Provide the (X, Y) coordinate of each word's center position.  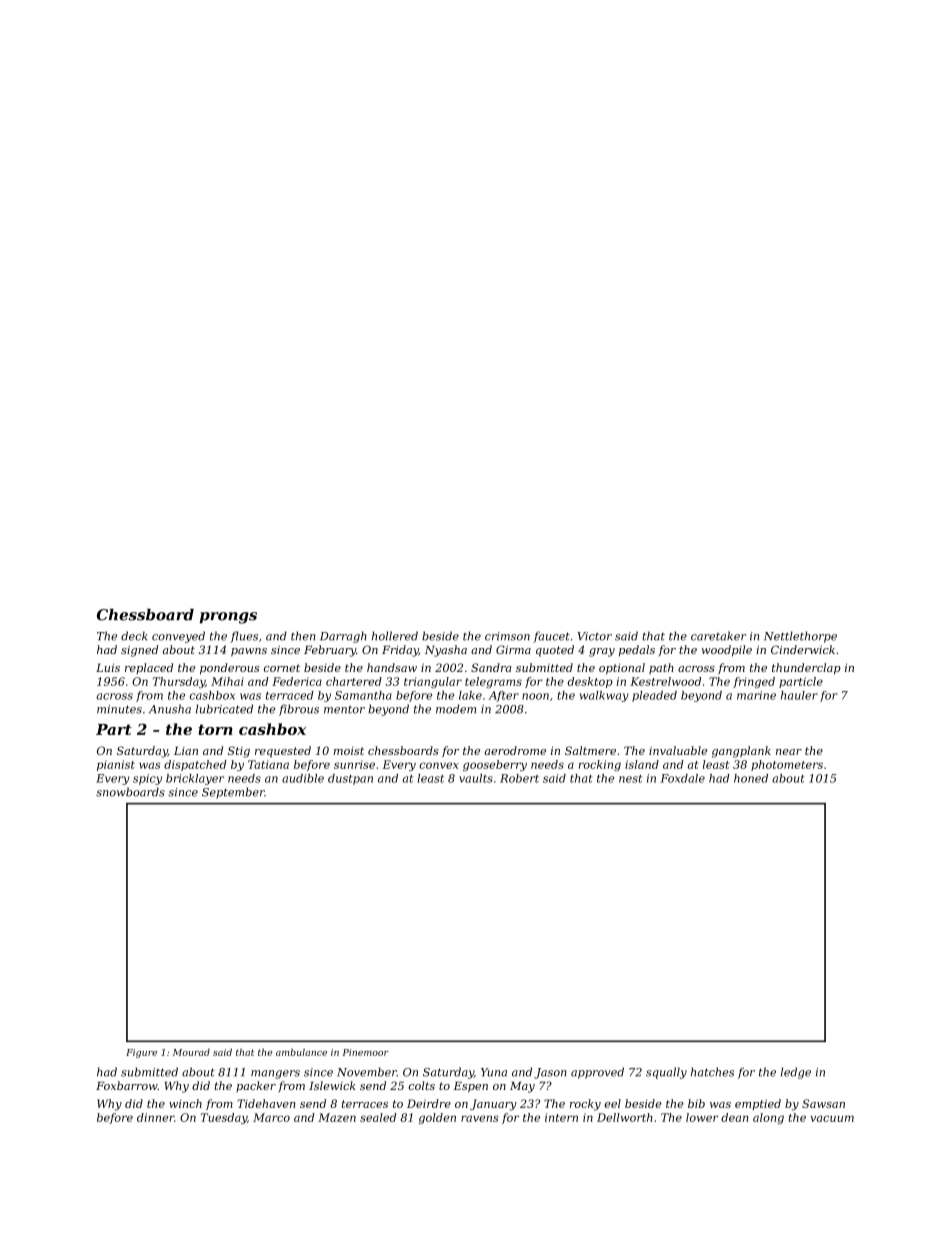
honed (751, 778)
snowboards (130, 792)
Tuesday (224, 1118)
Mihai (227, 681)
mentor (344, 709)
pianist (116, 765)
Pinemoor (365, 1052)
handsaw (392, 667)
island (642, 764)
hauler (799, 695)
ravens (480, 1118)
